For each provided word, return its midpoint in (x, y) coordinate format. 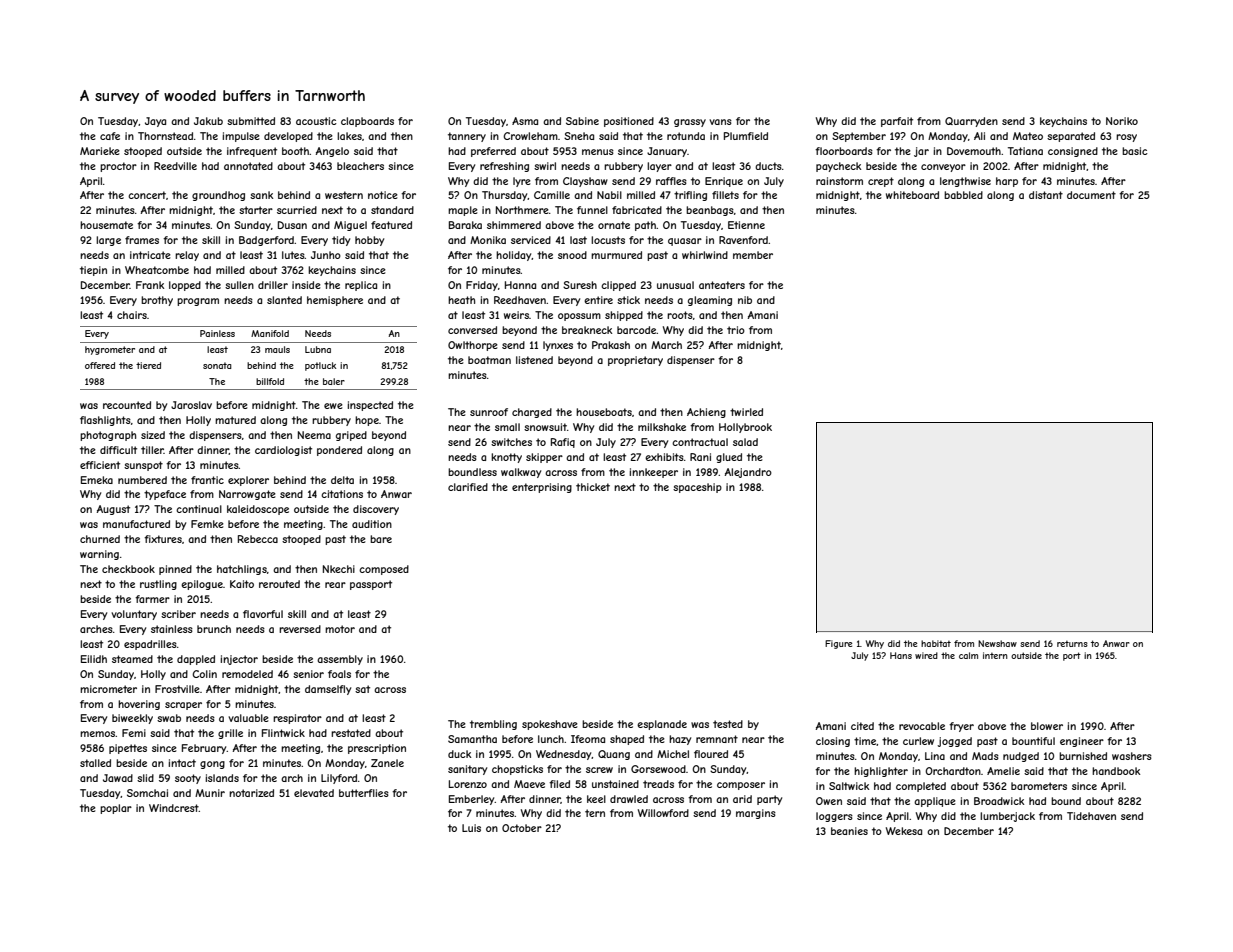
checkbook (128, 569)
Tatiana (1025, 151)
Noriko (1122, 121)
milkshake (662, 427)
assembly (340, 660)
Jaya (155, 122)
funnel (592, 210)
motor (340, 629)
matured (235, 420)
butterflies (364, 793)
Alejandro (748, 473)
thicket (593, 487)
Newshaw (997, 643)
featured (391, 225)
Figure (839, 644)
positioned (629, 122)
